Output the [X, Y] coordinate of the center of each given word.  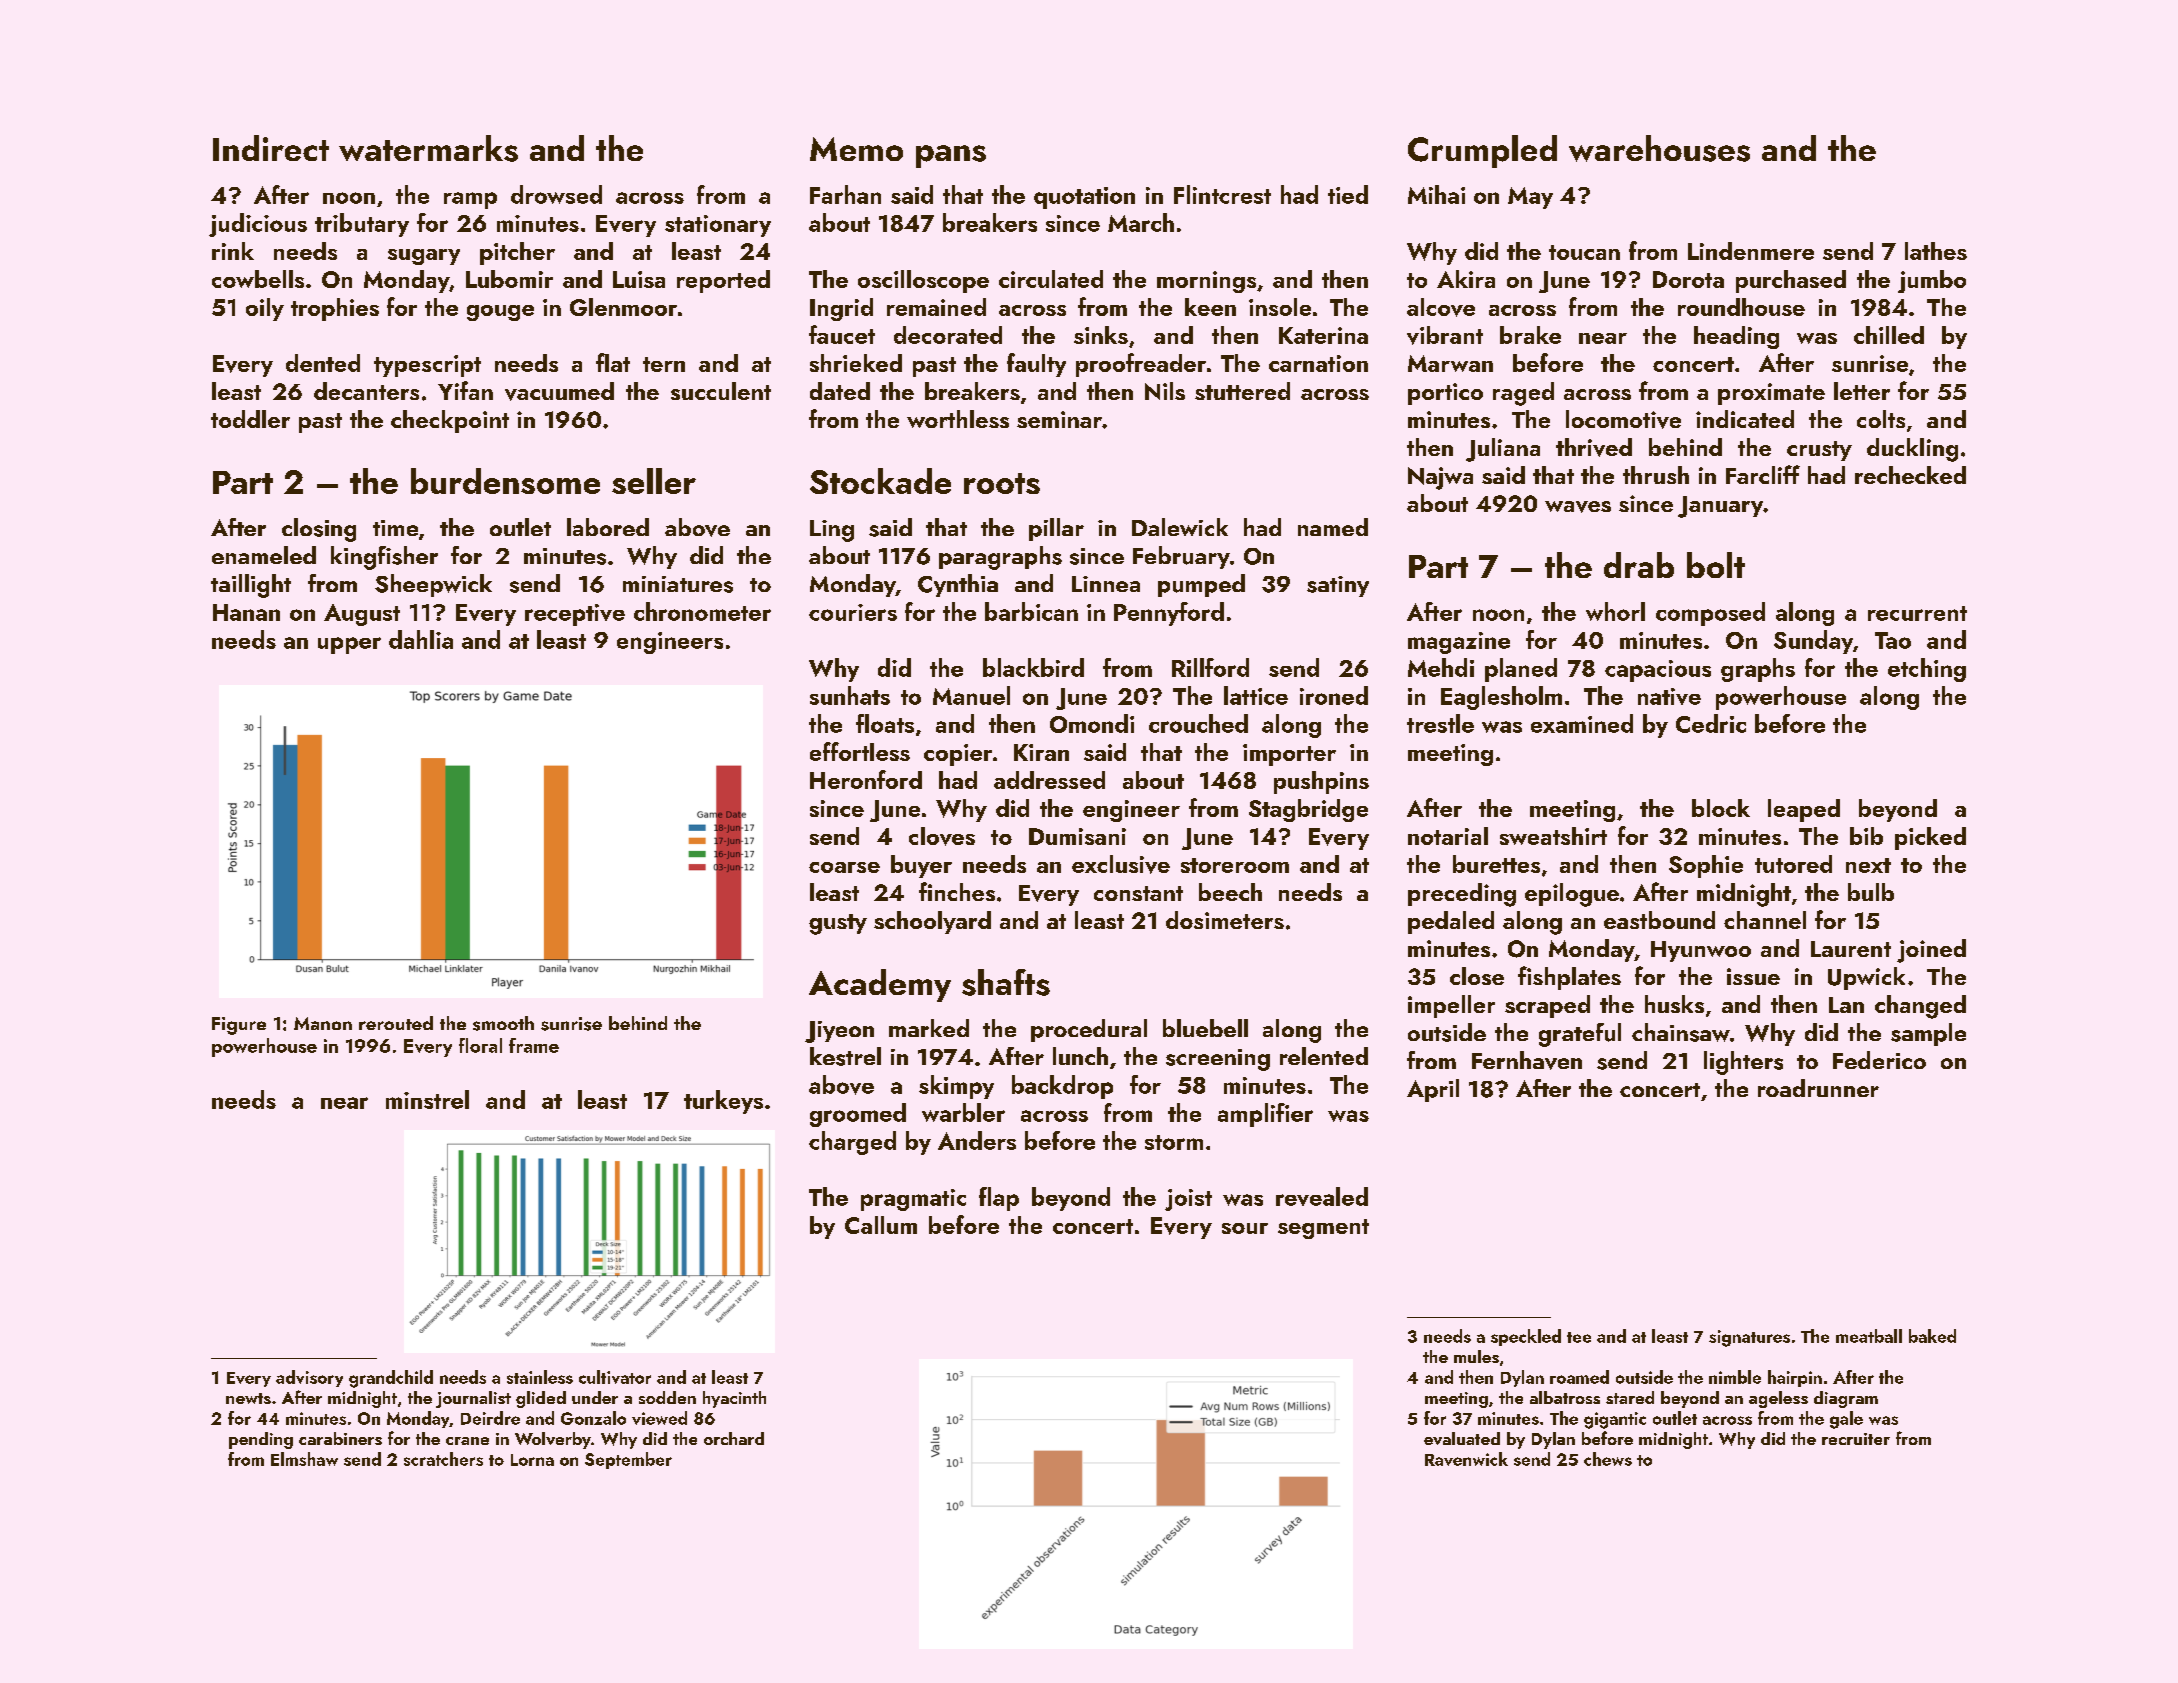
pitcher [517, 253]
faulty [1036, 365]
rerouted [396, 1023]
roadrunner [1818, 1088]
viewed [659, 1418]
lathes [1936, 251]
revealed [1322, 1196]
